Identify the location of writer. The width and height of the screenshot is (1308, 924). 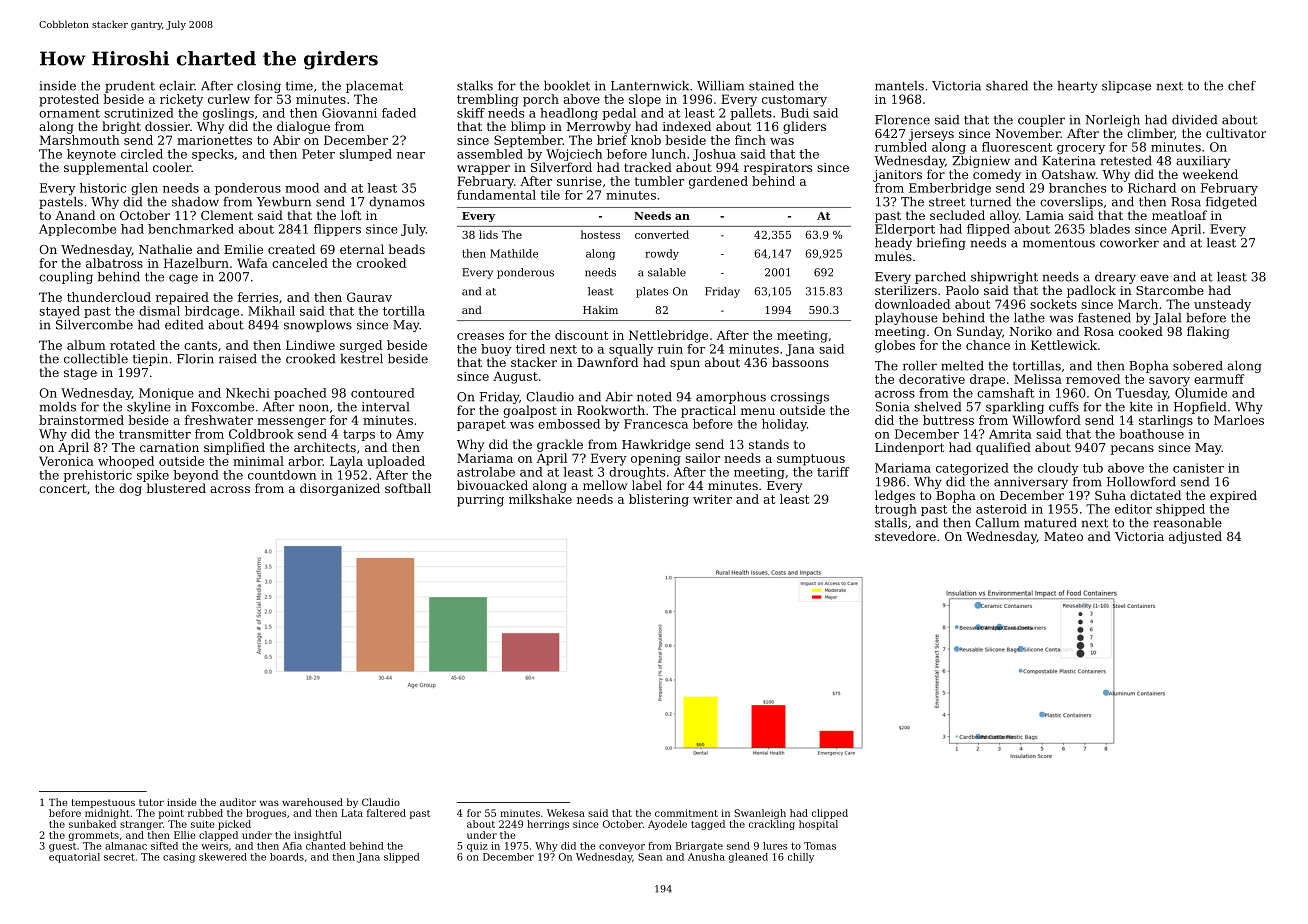
(712, 499).
